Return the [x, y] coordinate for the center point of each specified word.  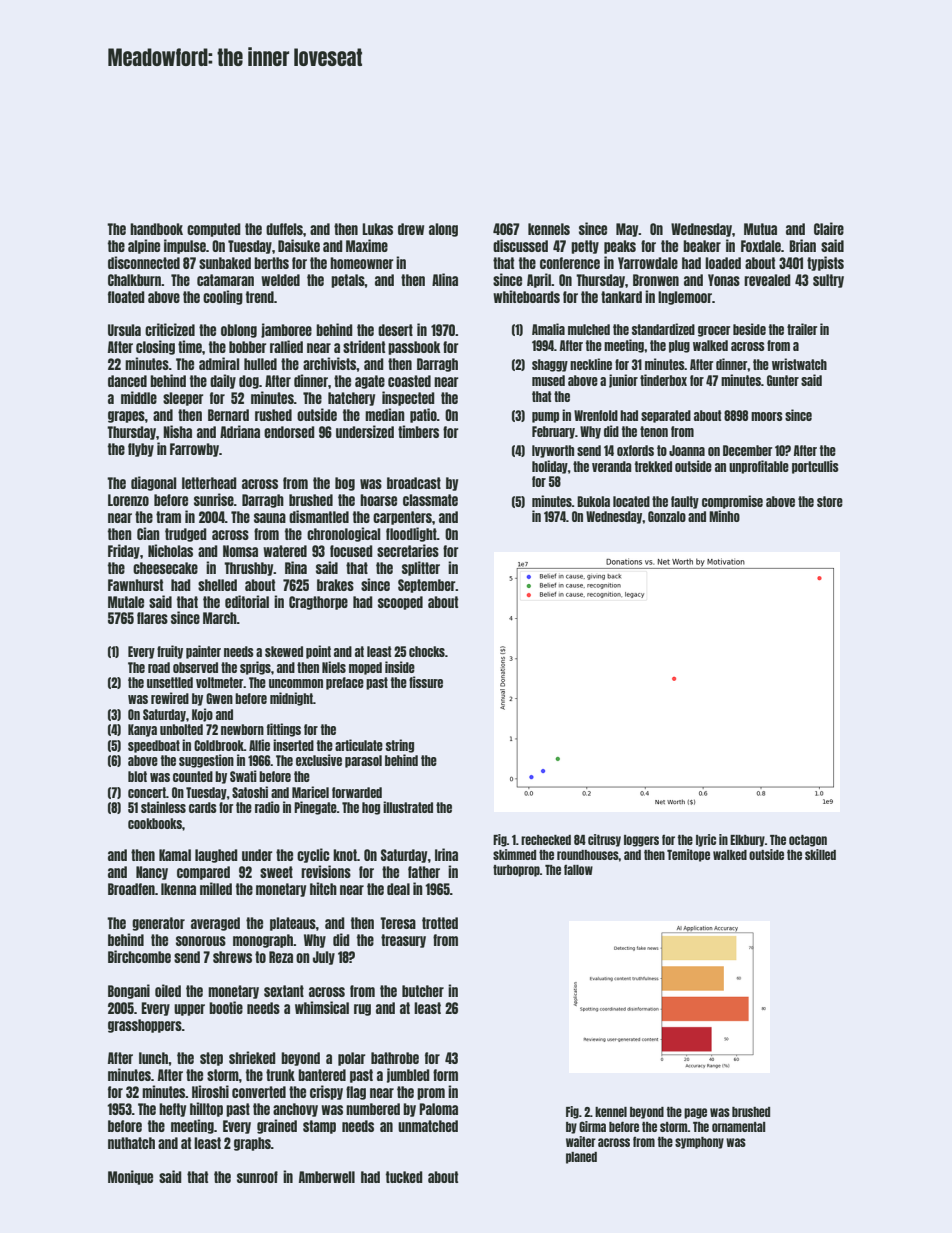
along [443, 230]
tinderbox [663, 380]
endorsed [289, 432]
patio [423, 415]
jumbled [408, 1075]
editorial [247, 601]
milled [216, 888]
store [830, 501]
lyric [706, 840]
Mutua [760, 229]
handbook [156, 229]
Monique [130, 1177]
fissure [426, 682]
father [424, 872]
